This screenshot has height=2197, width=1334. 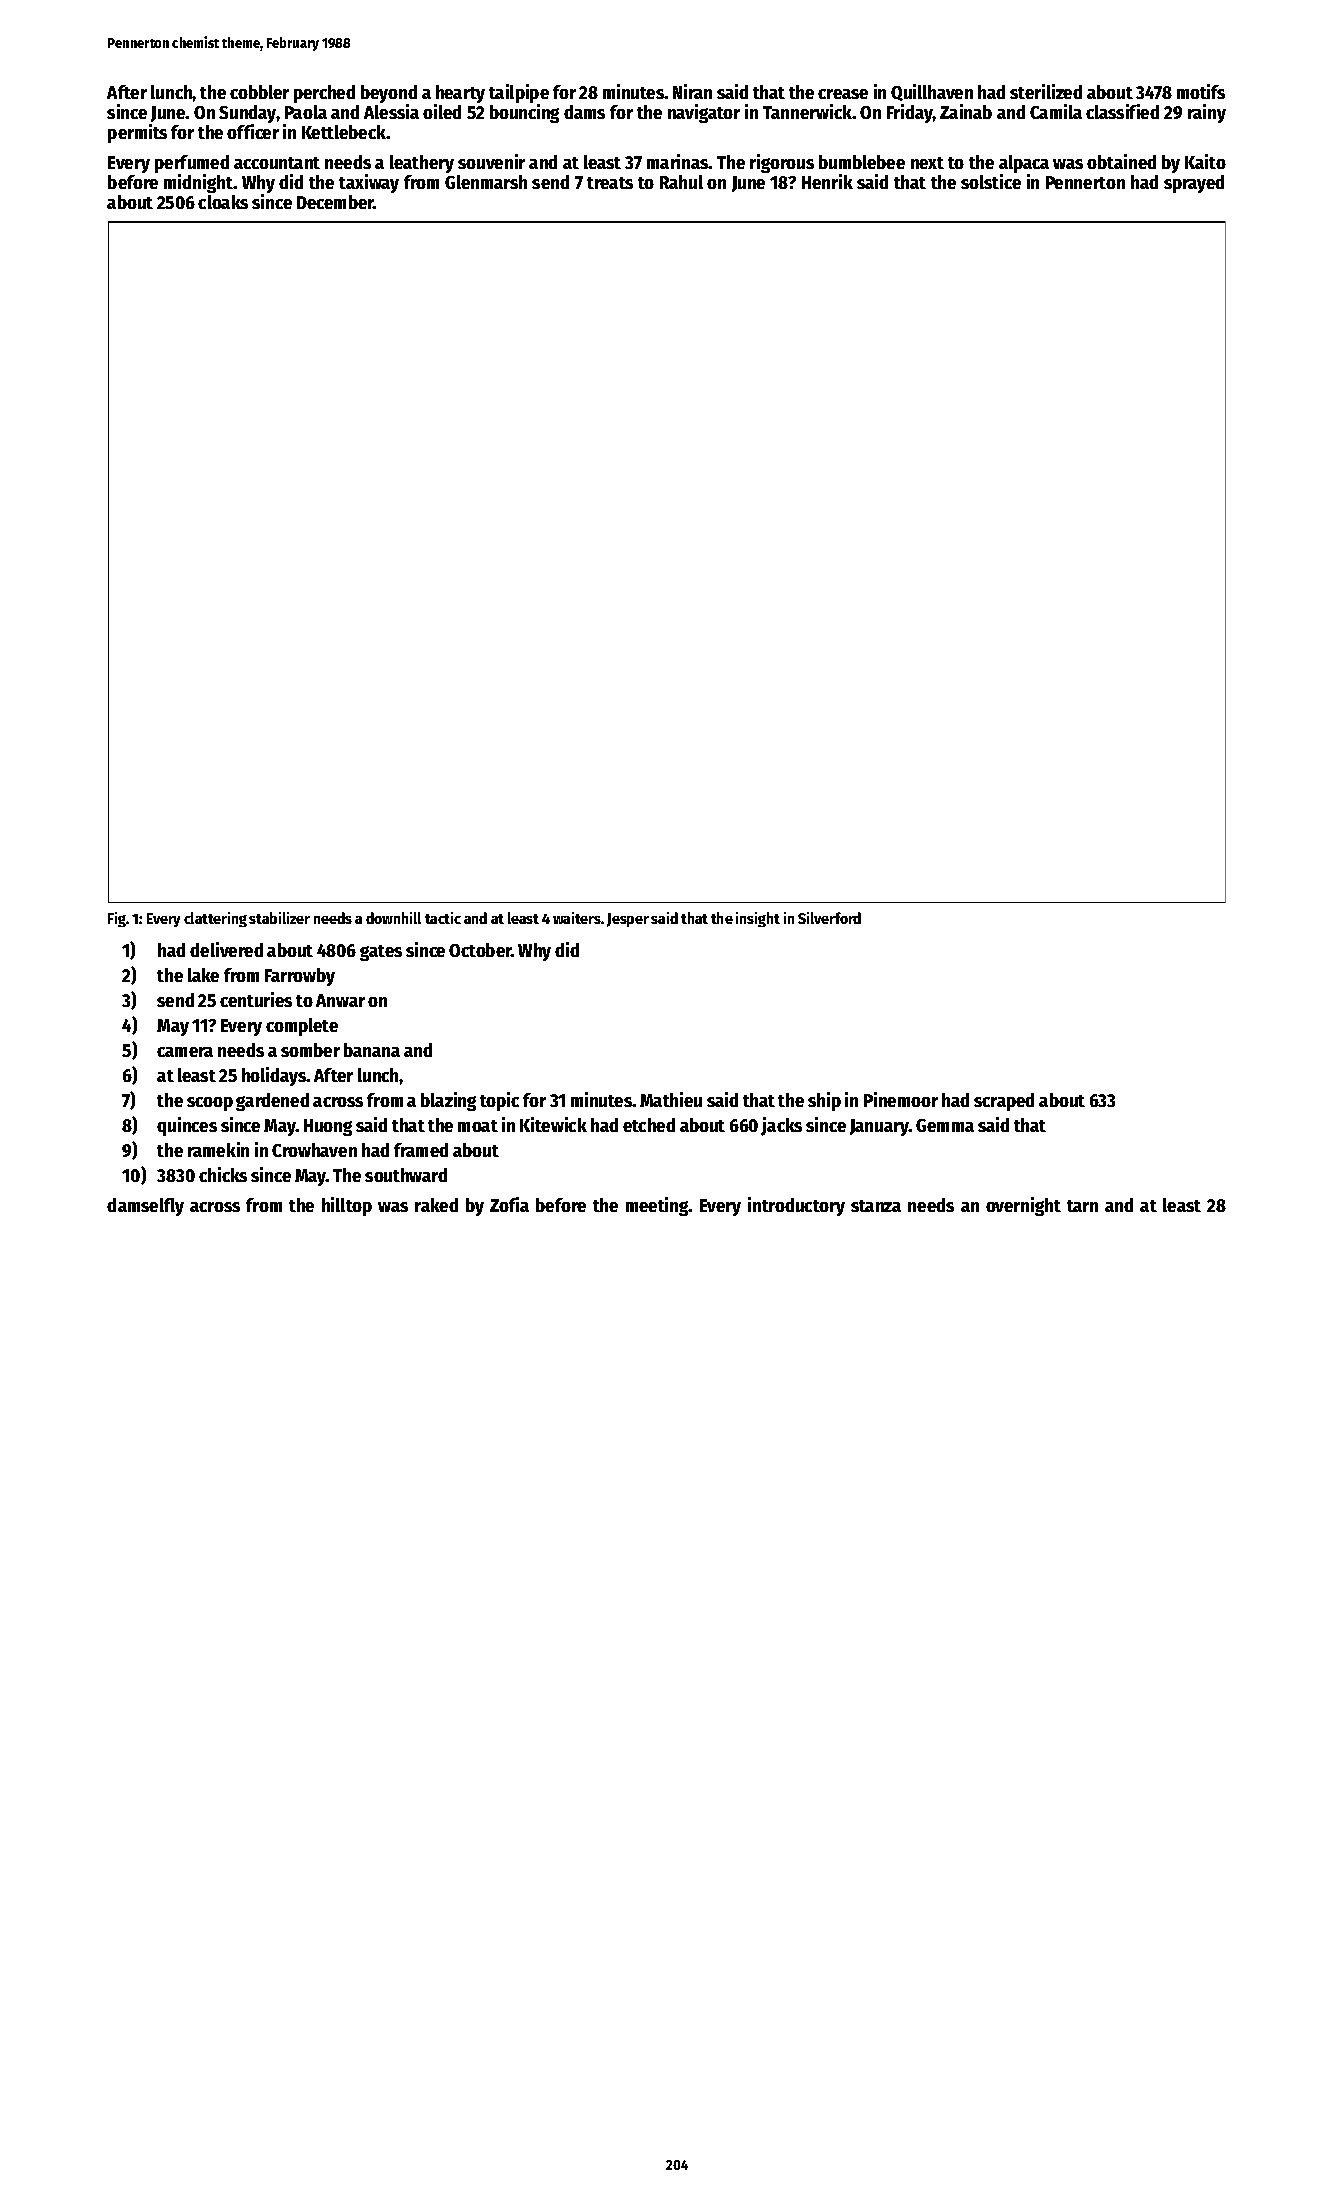 I want to click on bouncing, so click(x=524, y=113).
